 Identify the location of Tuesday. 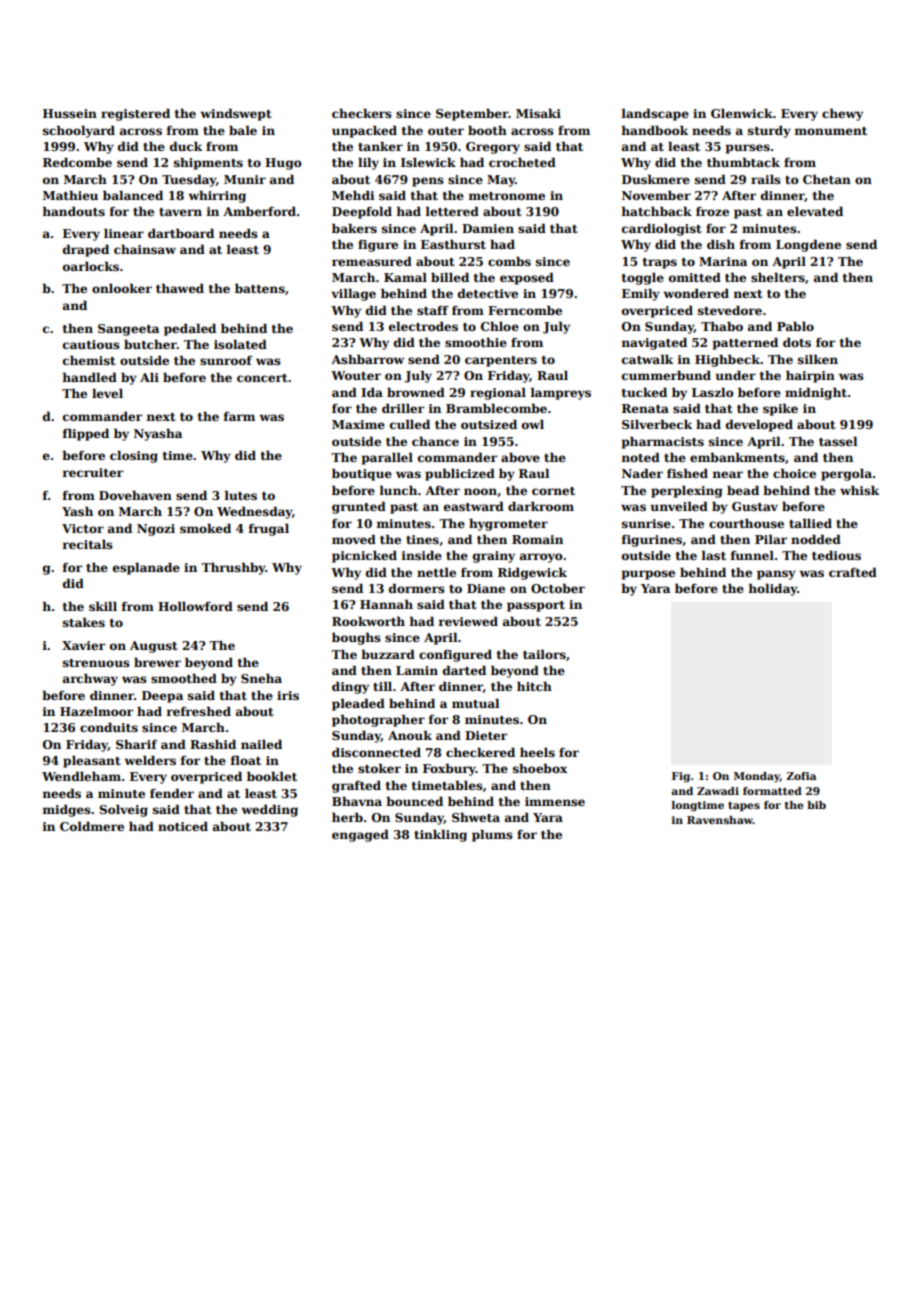
(189, 180).
